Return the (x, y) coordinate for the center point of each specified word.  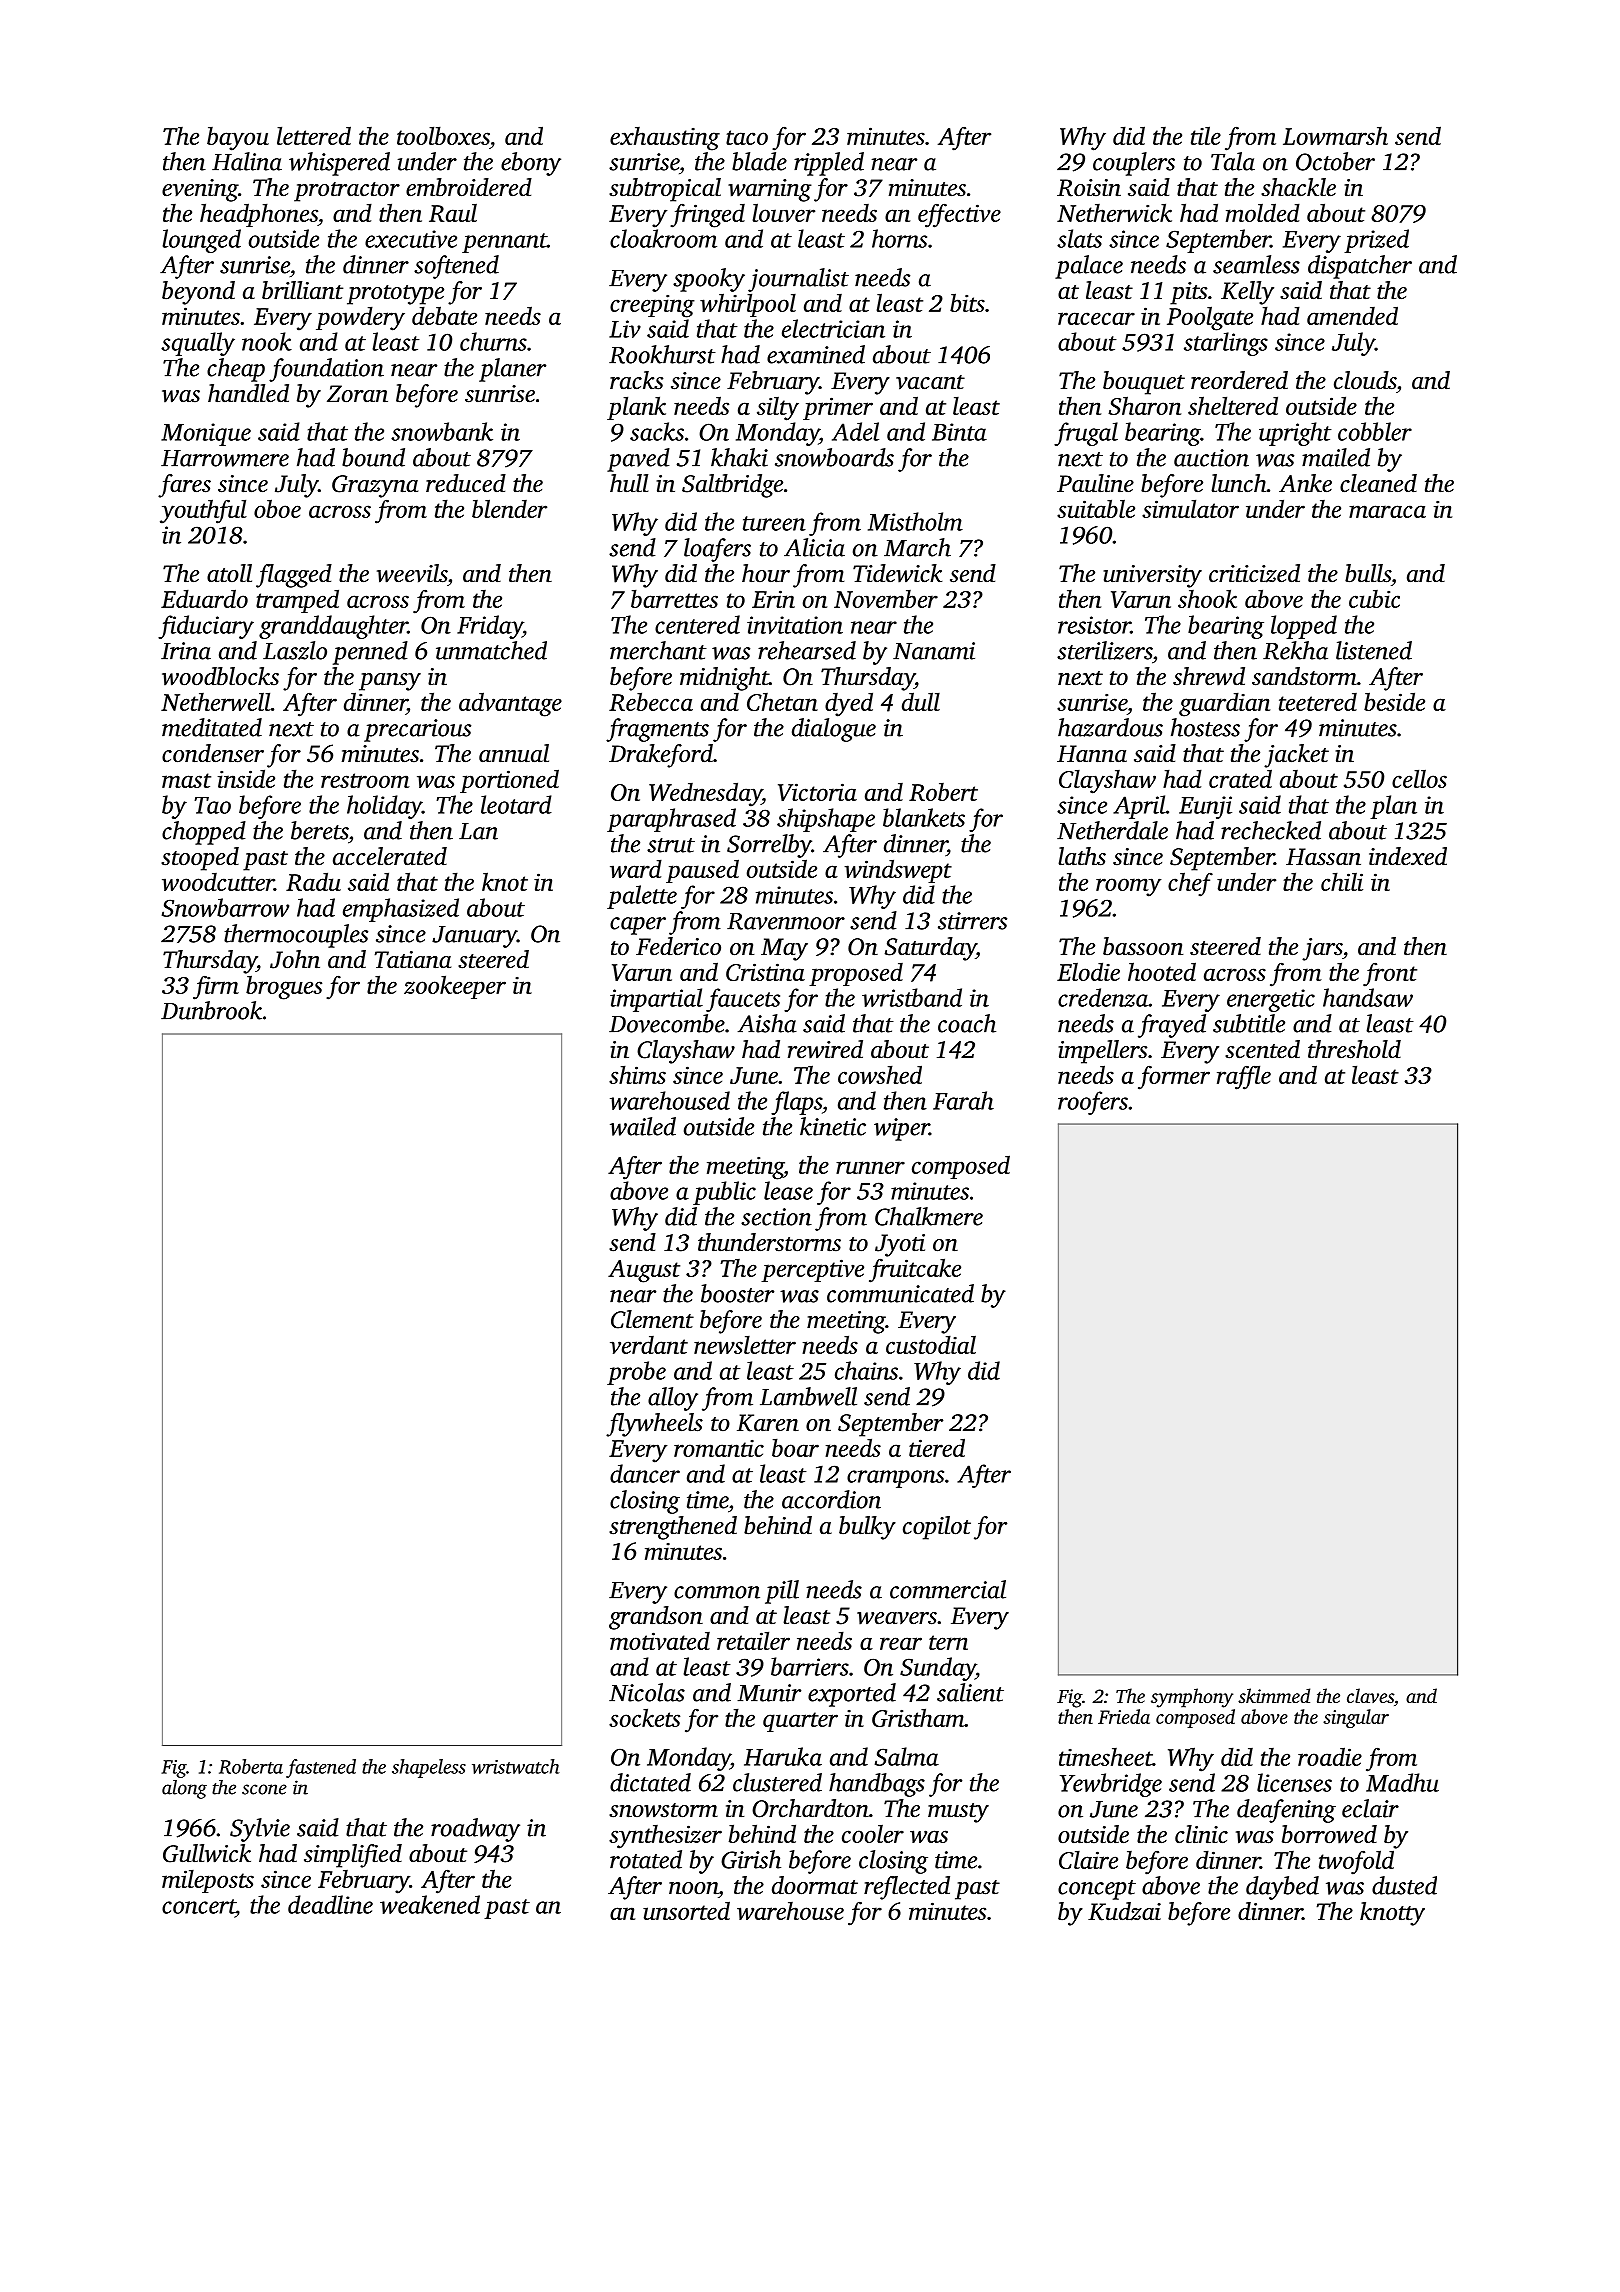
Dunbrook (211, 1010)
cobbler (1375, 431)
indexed (1408, 856)
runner (870, 1167)
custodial (931, 1344)
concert (199, 1906)
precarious (417, 730)
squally (198, 344)
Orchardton (810, 1808)
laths (1082, 856)
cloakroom (663, 238)
